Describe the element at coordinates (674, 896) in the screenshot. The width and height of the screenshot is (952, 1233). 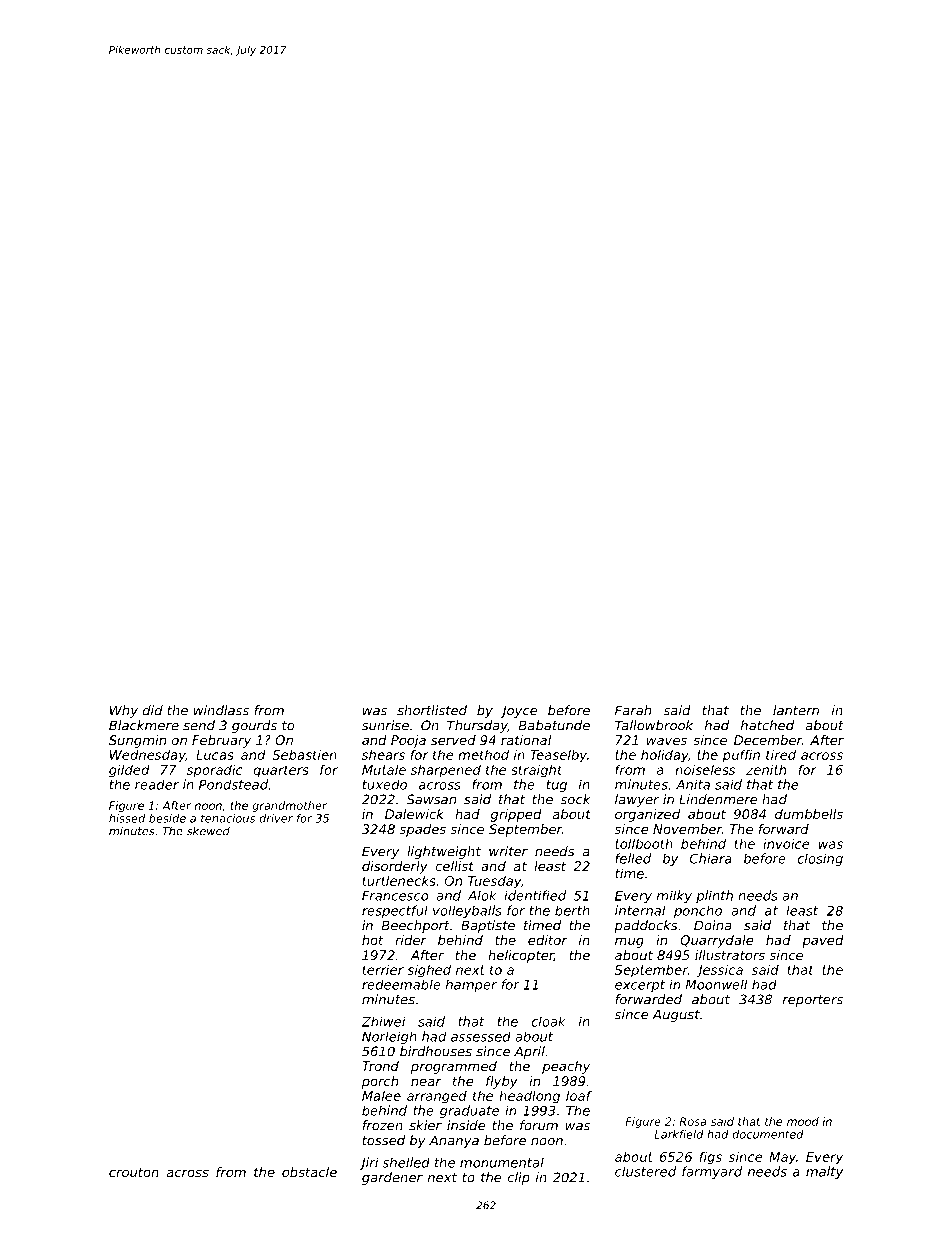
I see `milky` at that location.
